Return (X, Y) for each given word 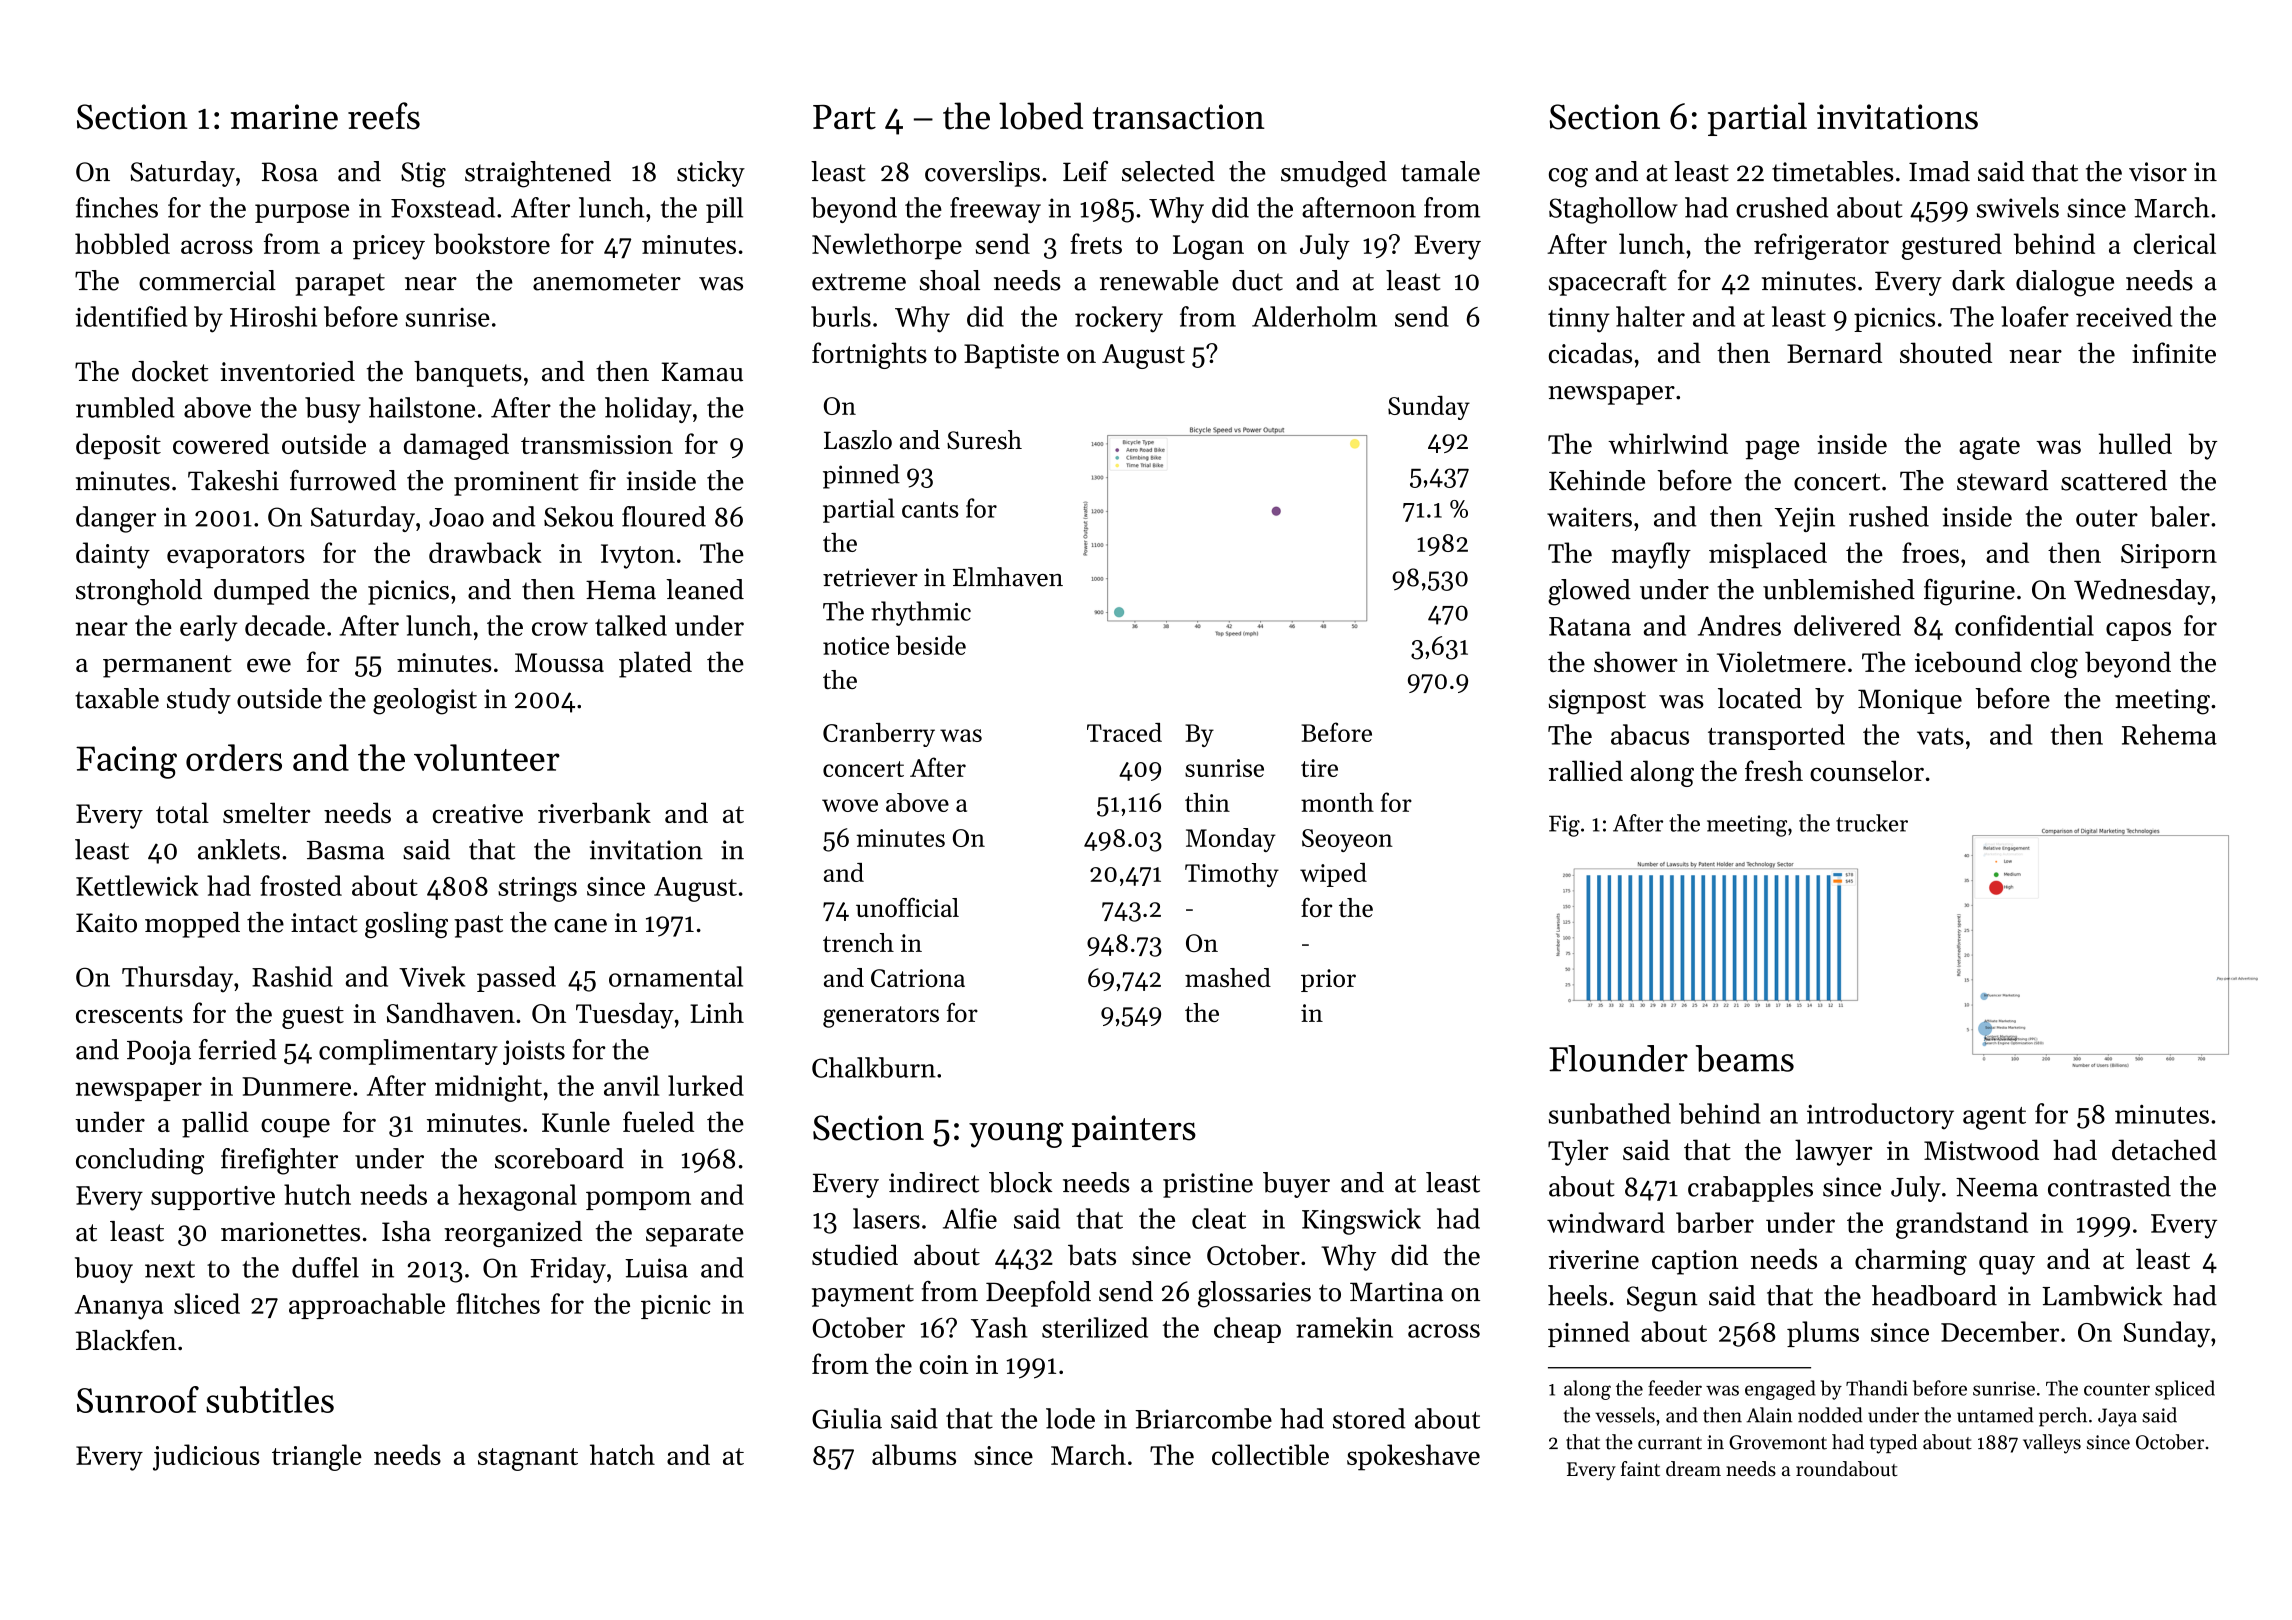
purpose (302, 213)
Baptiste (1011, 356)
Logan (1208, 247)
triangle (317, 1457)
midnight (488, 1088)
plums (1823, 1334)
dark (1978, 280)
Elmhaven (1008, 577)
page (1772, 450)
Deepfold (1038, 1294)
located (1760, 698)
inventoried (287, 371)
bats (1092, 1254)
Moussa (559, 662)
